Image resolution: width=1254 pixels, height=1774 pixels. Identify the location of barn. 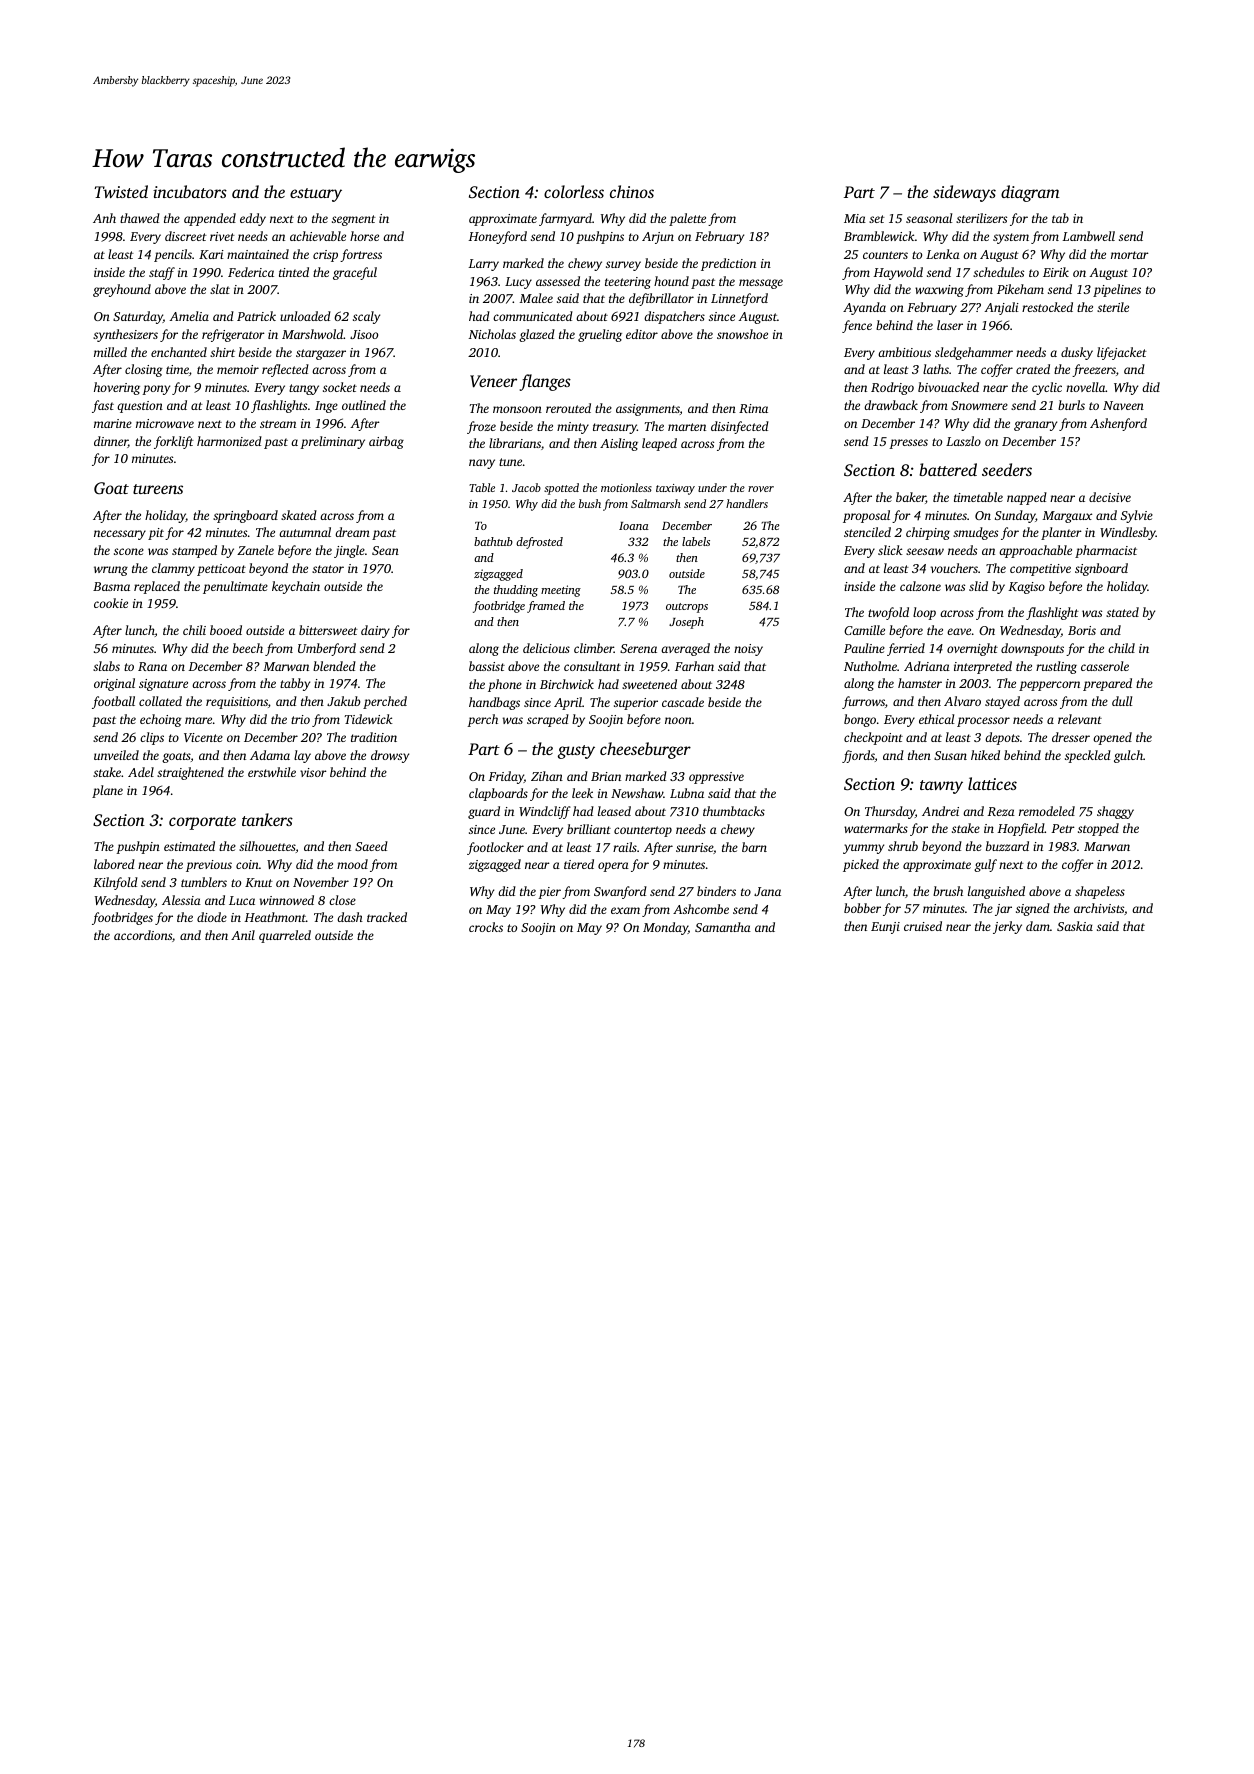
(754, 847).
